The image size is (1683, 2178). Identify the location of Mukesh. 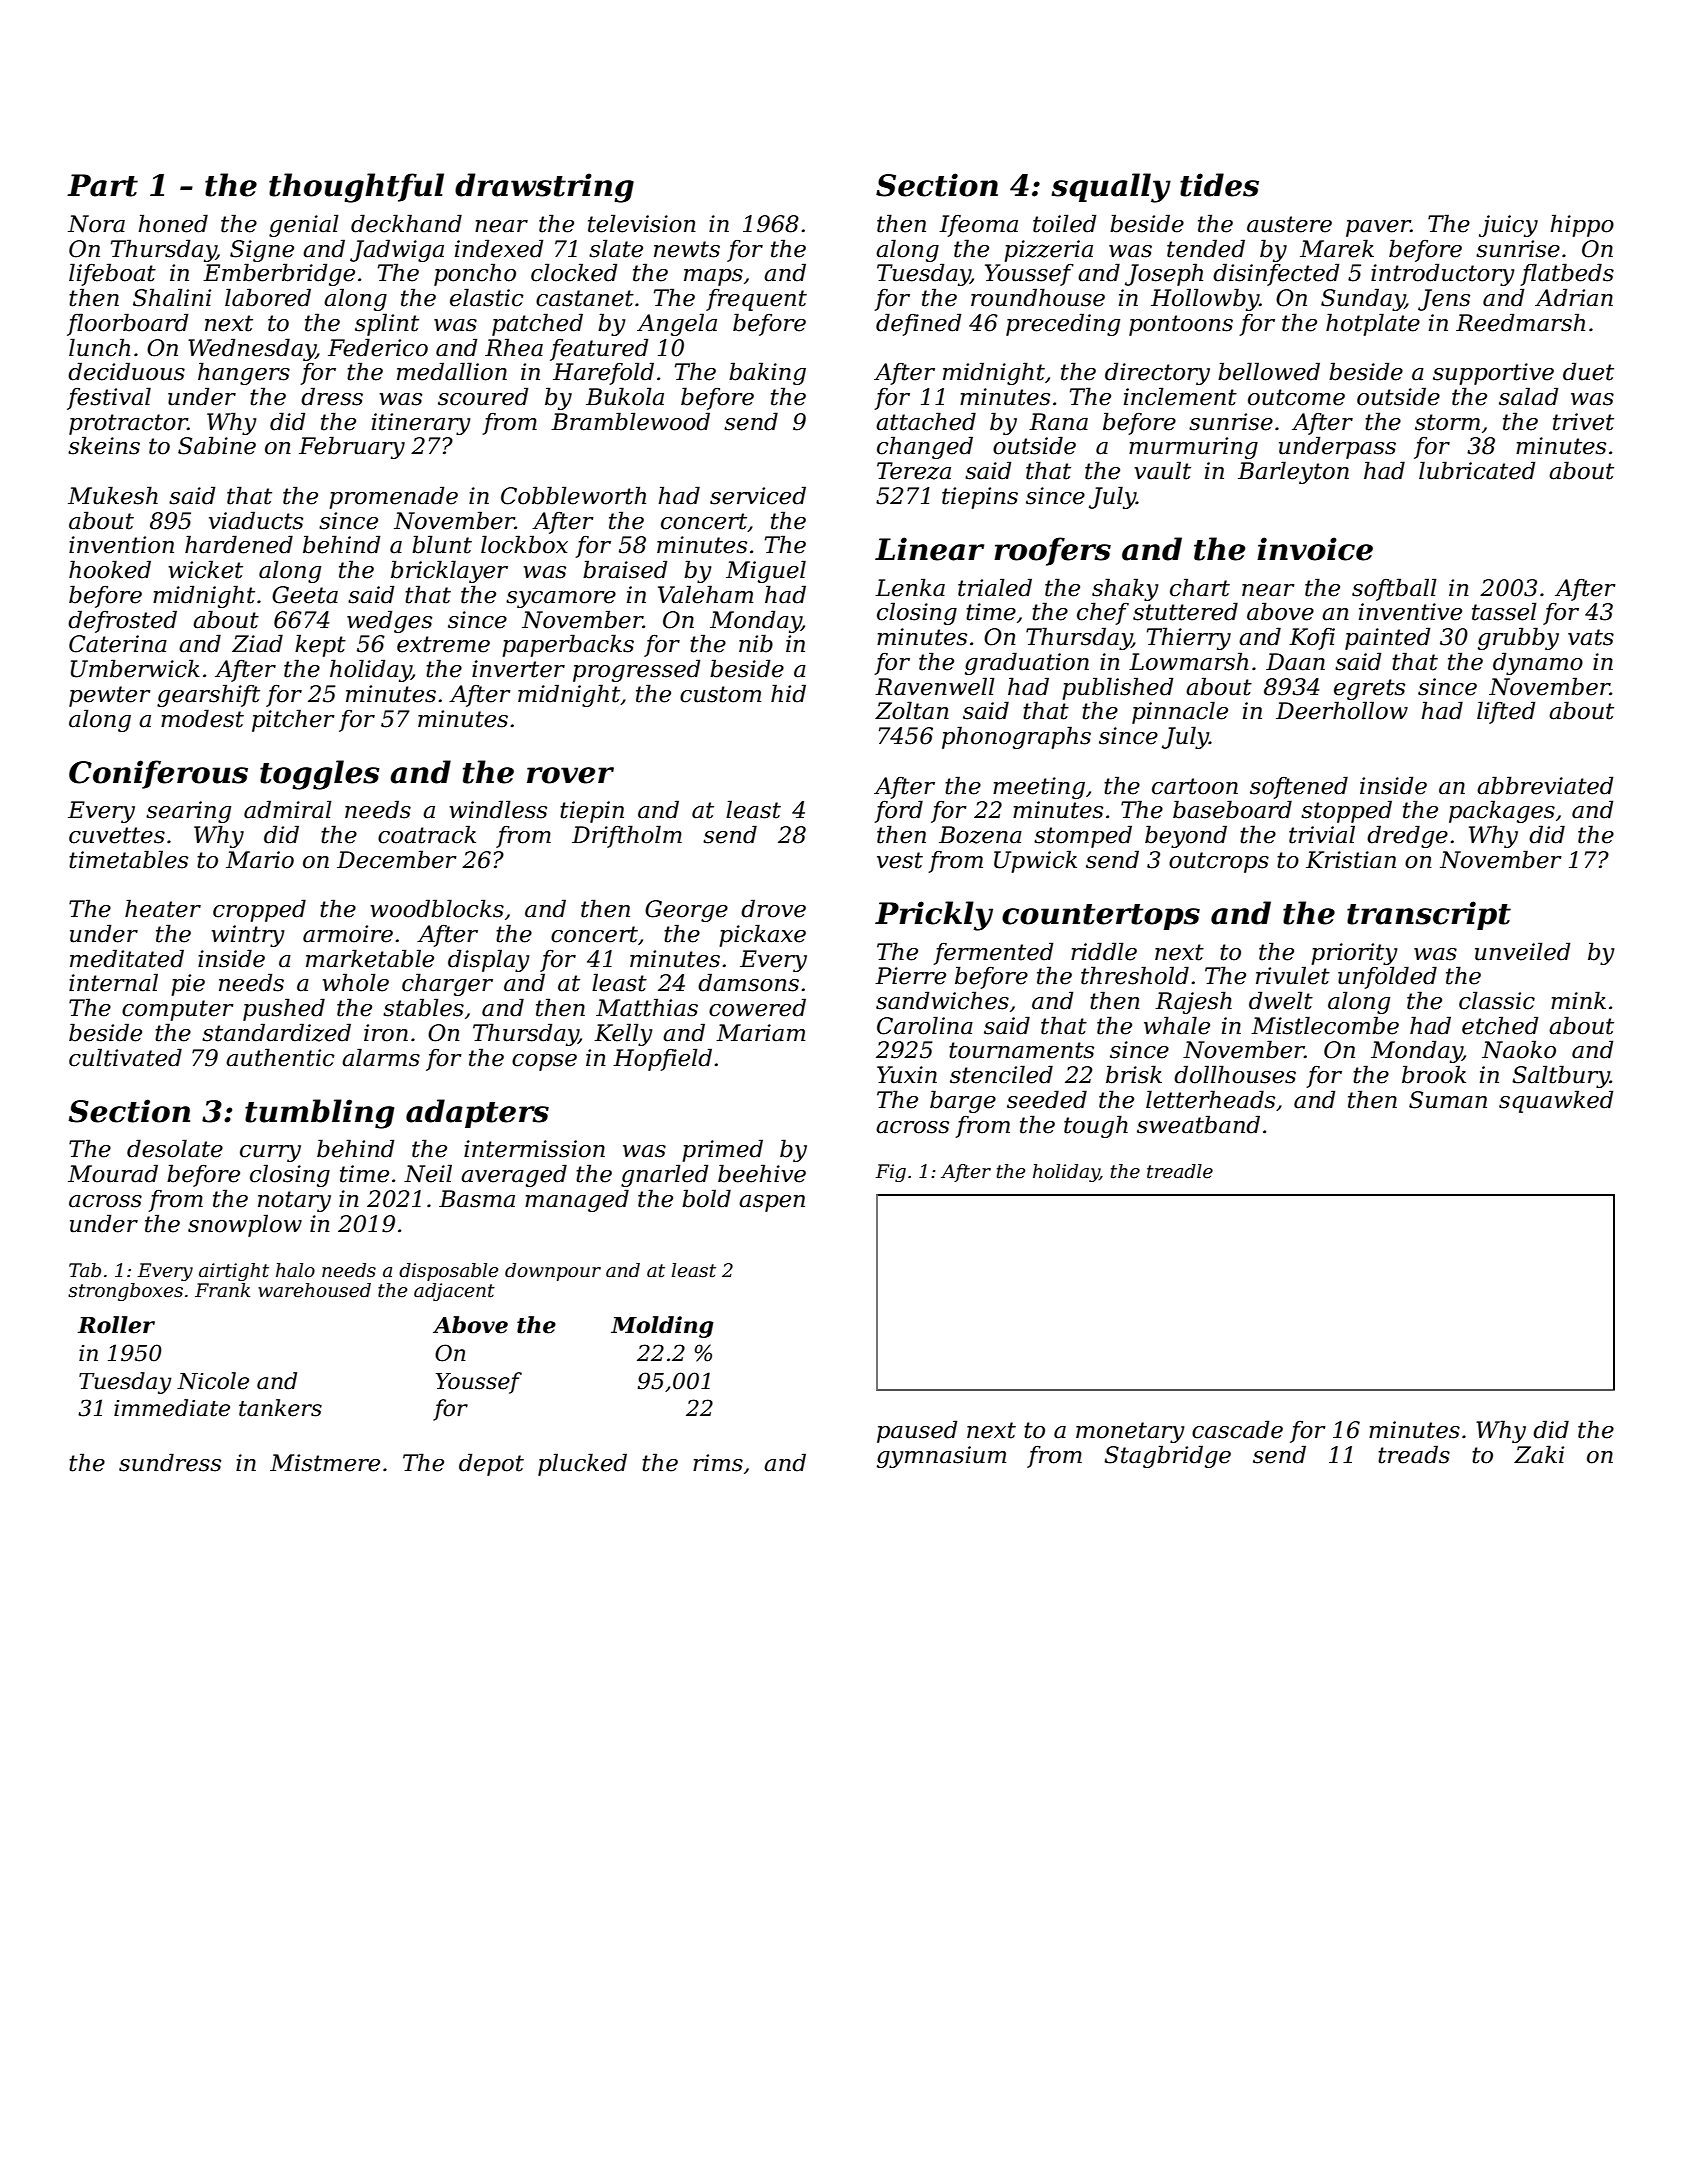
(113, 495).
